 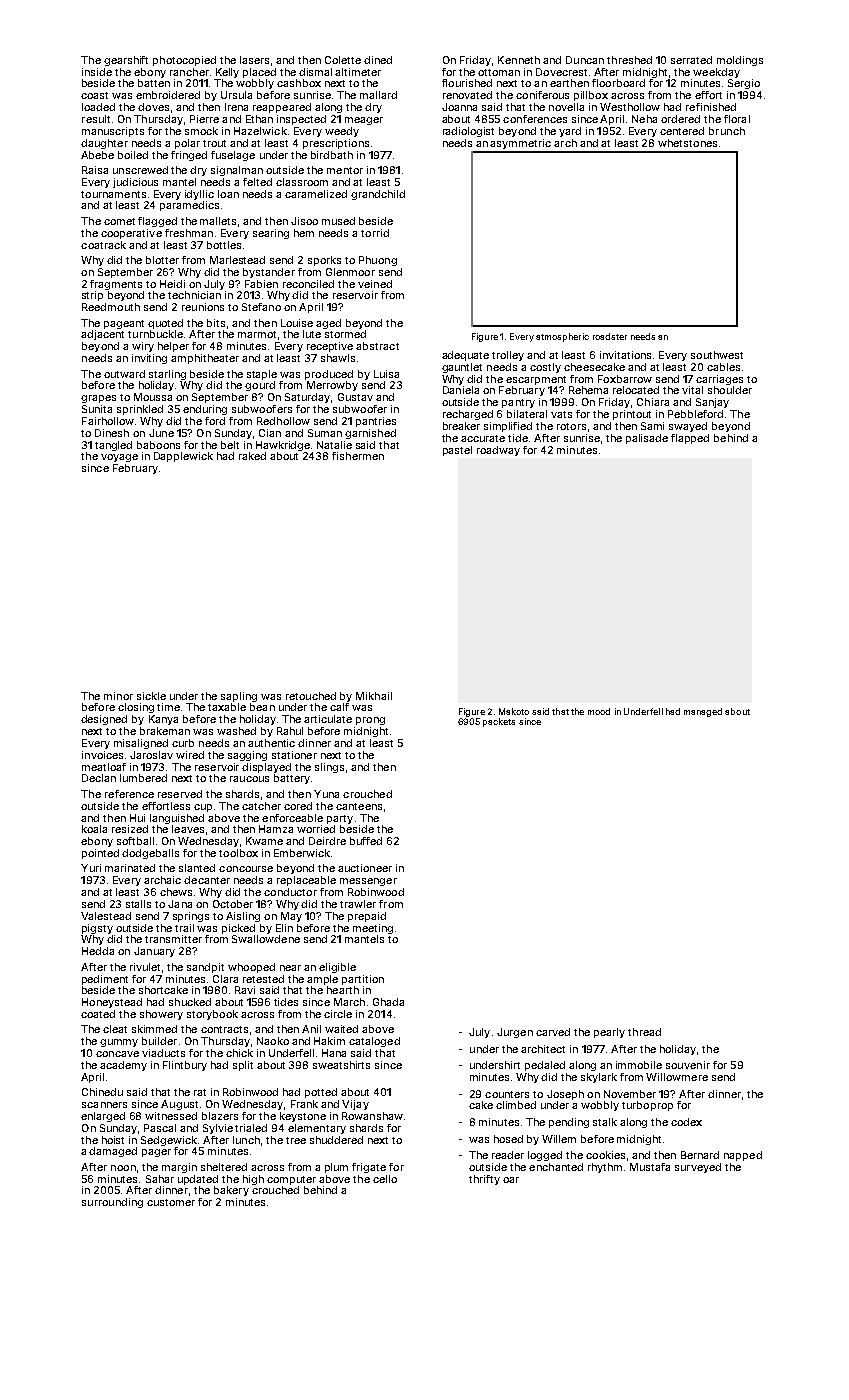 What do you see at coordinates (484, 1180) in the screenshot?
I see `thrifty` at bounding box center [484, 1180].
